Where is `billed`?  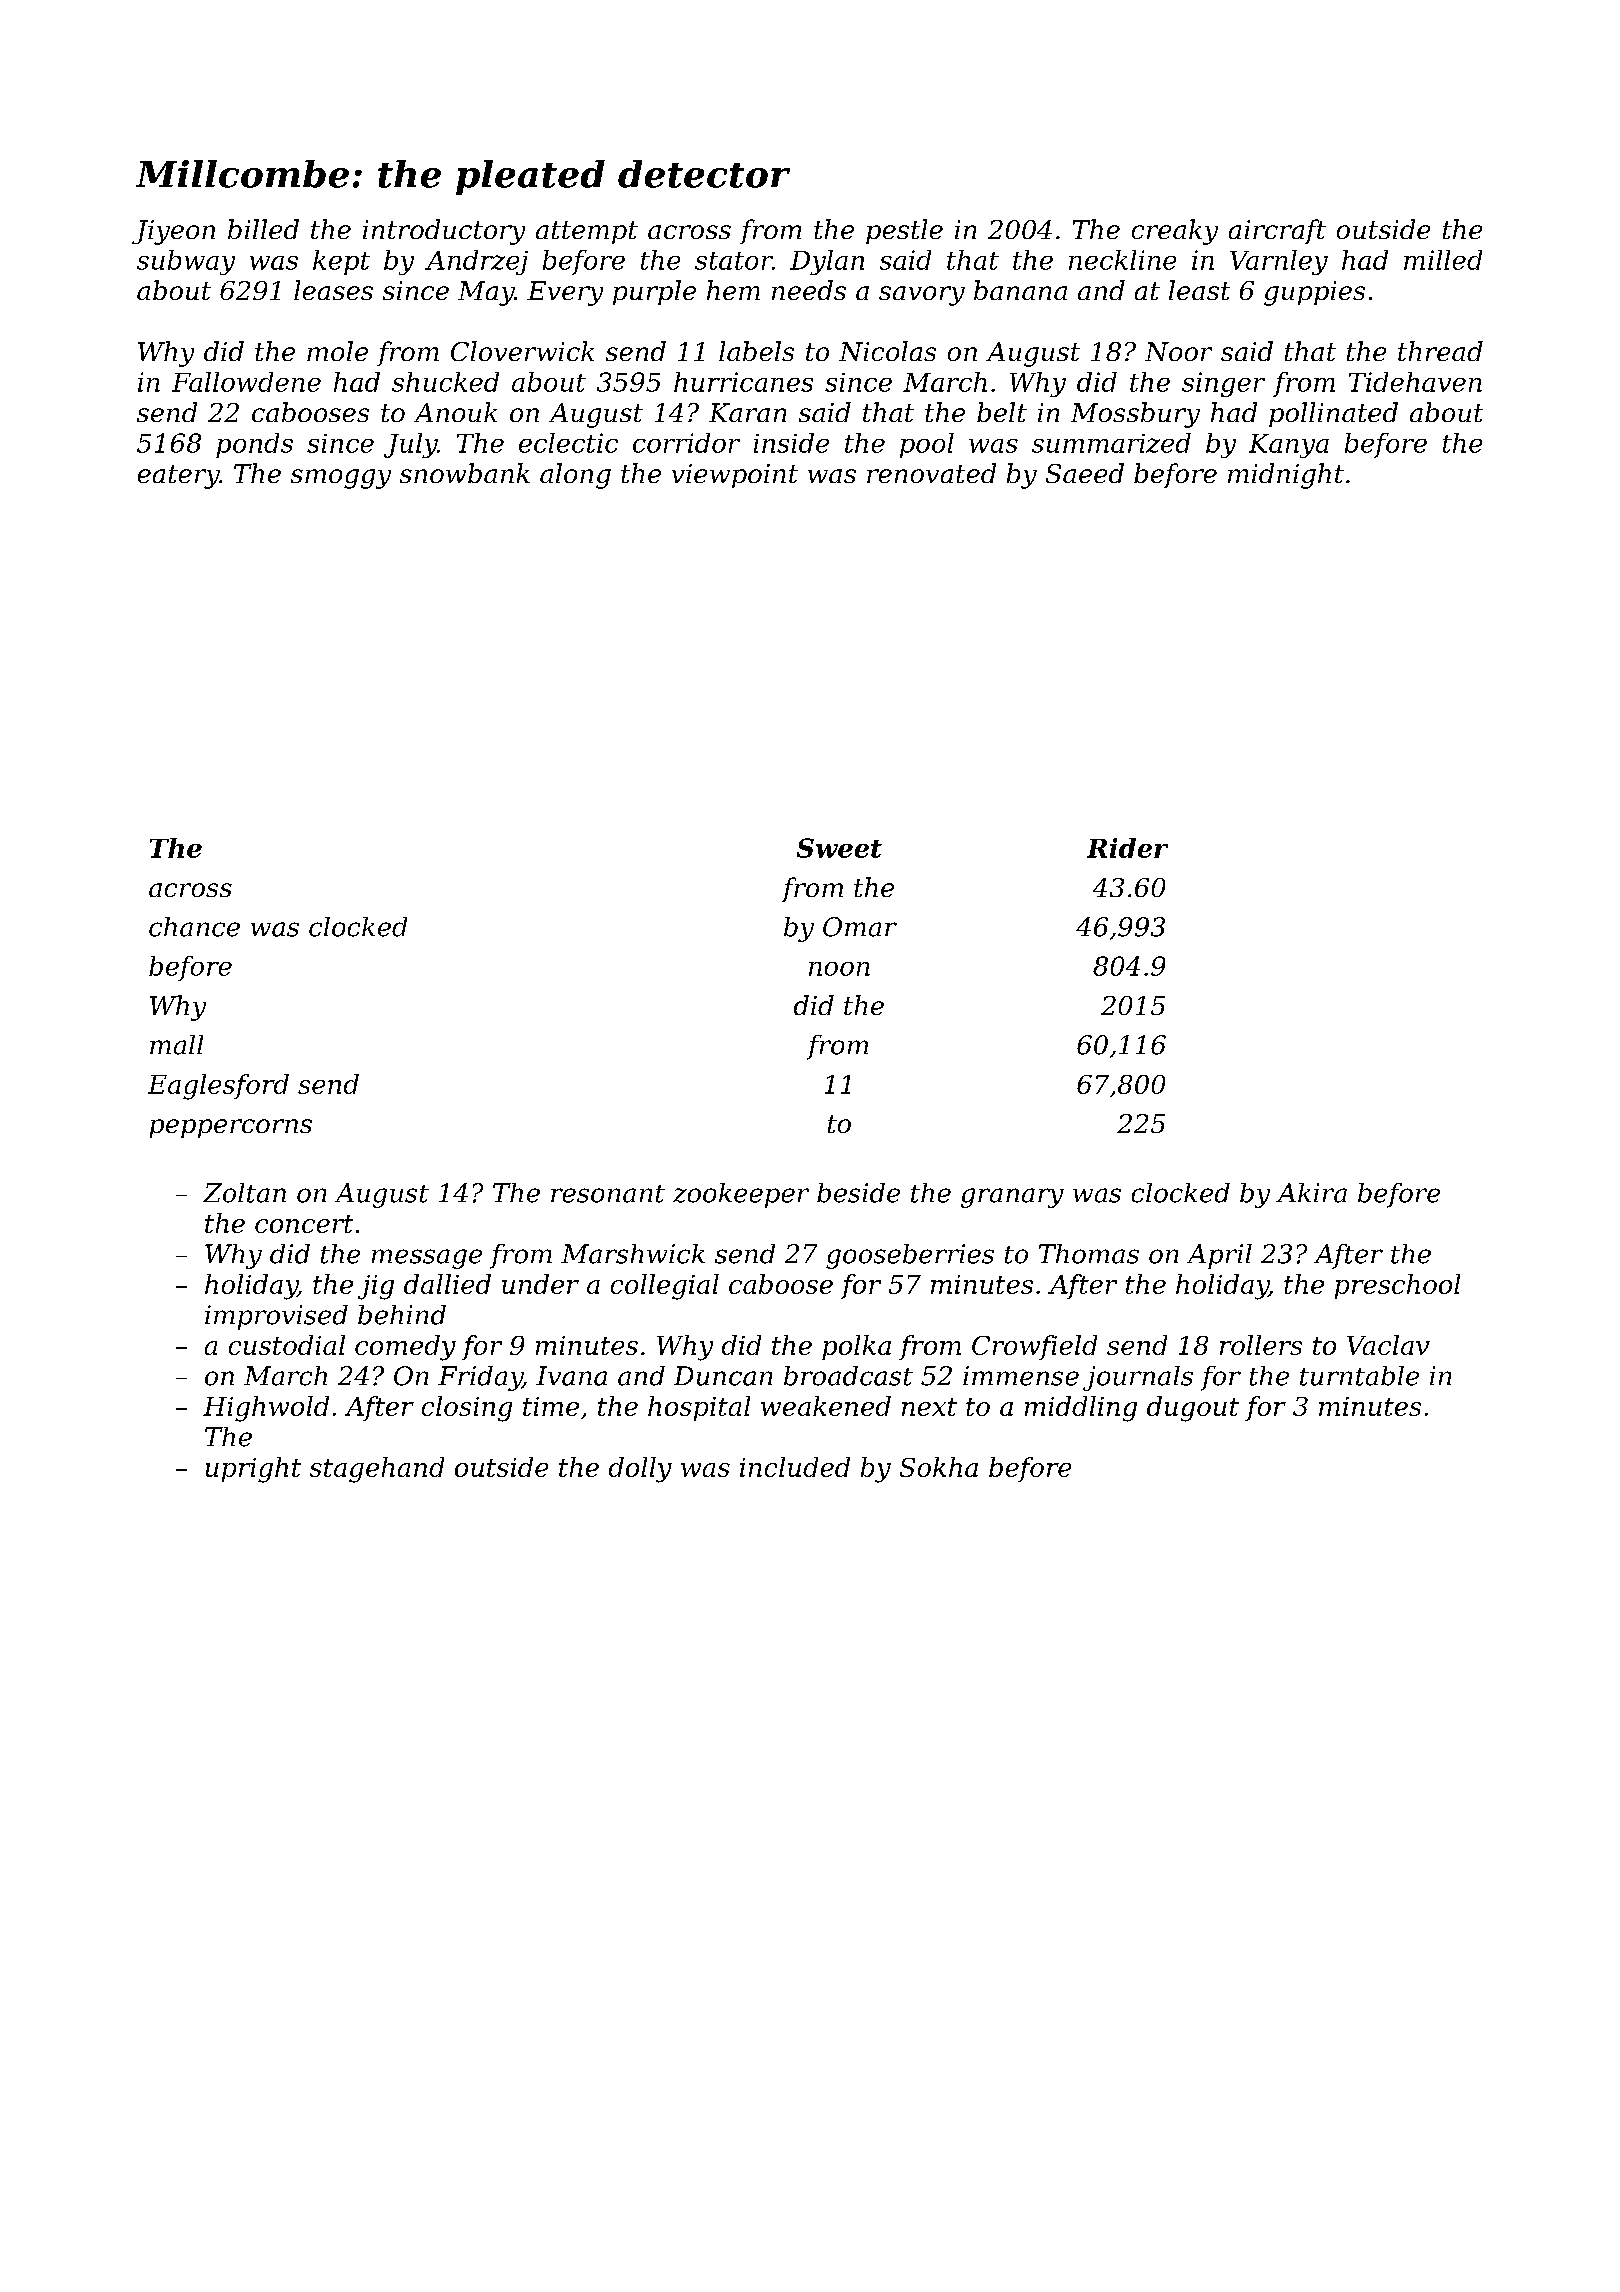 billed is located at coordinates (263, 229).
